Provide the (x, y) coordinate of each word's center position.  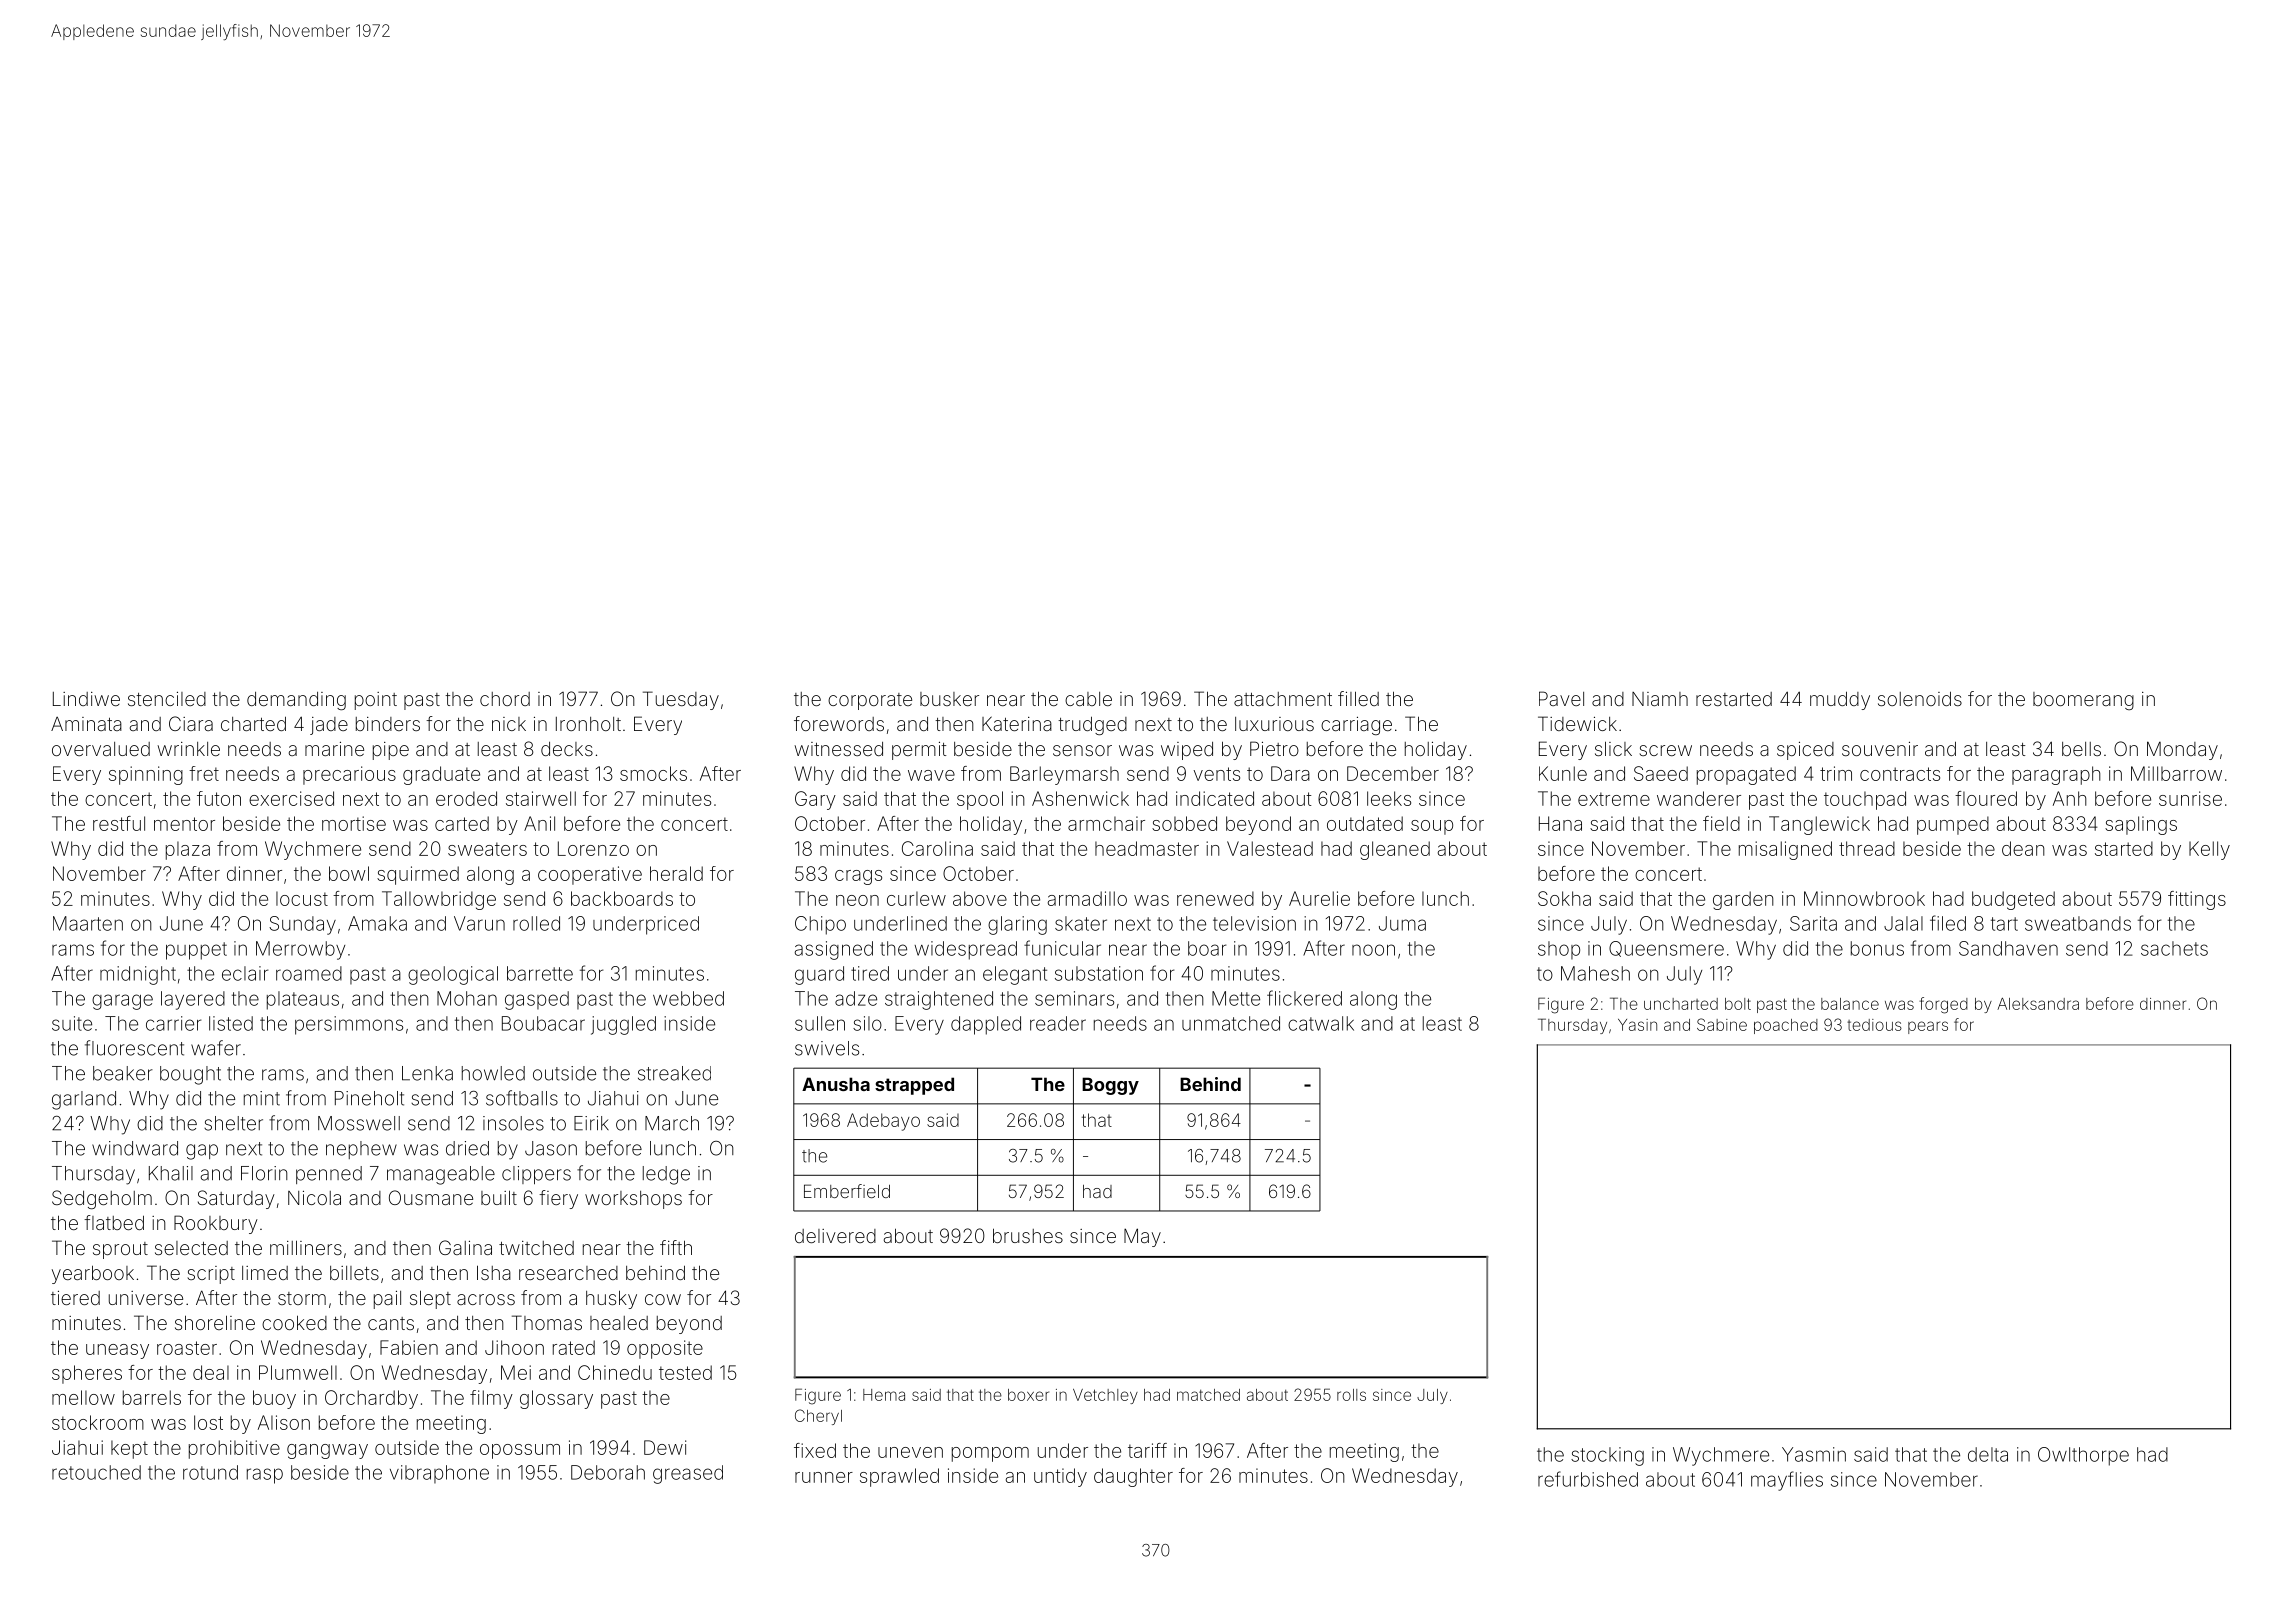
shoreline (215, 1322)
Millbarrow (2176, 773)
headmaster (1147, 848)
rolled (536, 923)
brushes (1028, 1235)
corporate (870, 701)
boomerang (2083, 701)
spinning (146, 775)
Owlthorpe (2083, 1456)
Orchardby (371, 1399)
